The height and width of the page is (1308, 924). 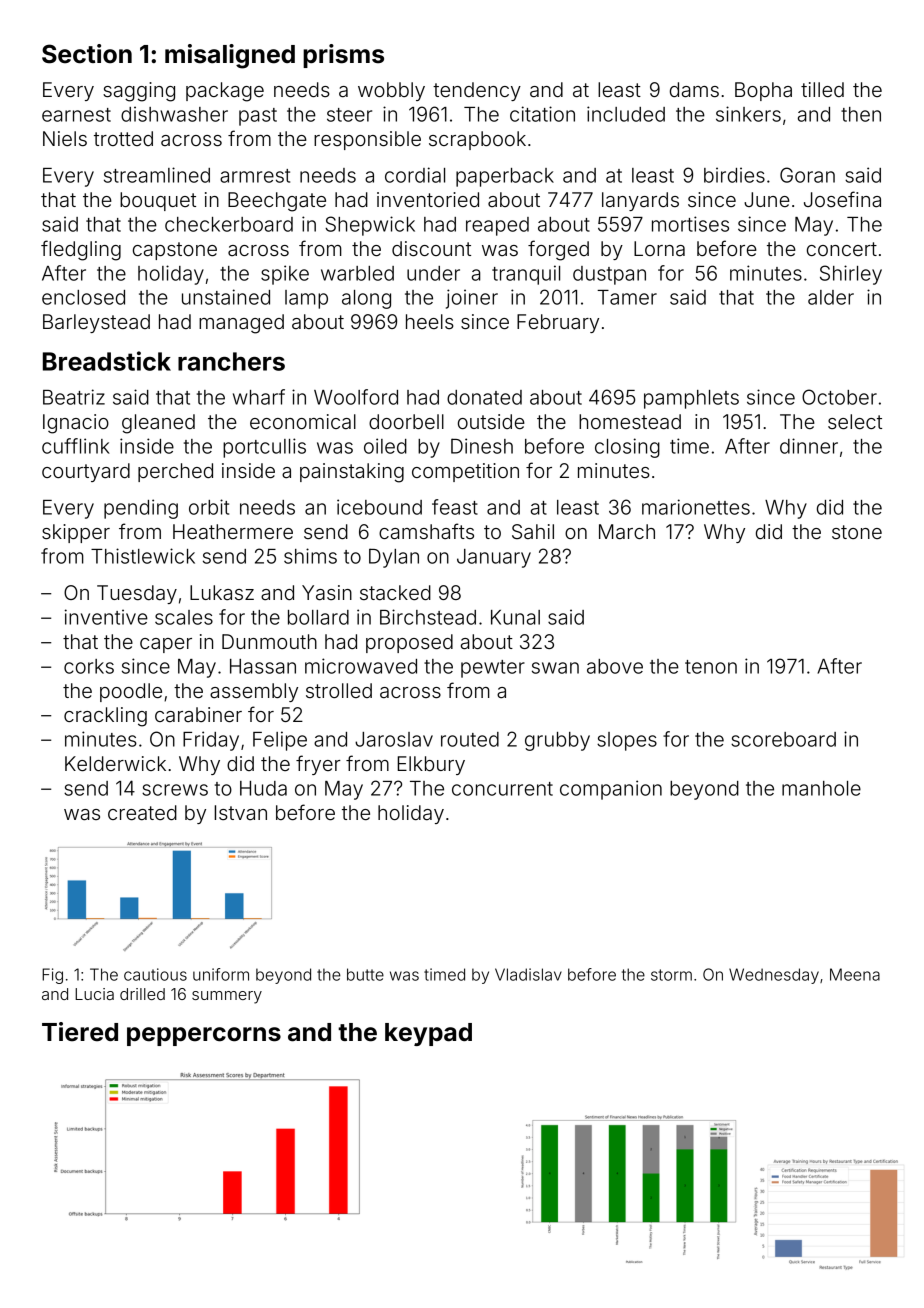 What do you see at coordinates (821, 788) in the page?
I see `manhole` at bounding box center [821, 788].
